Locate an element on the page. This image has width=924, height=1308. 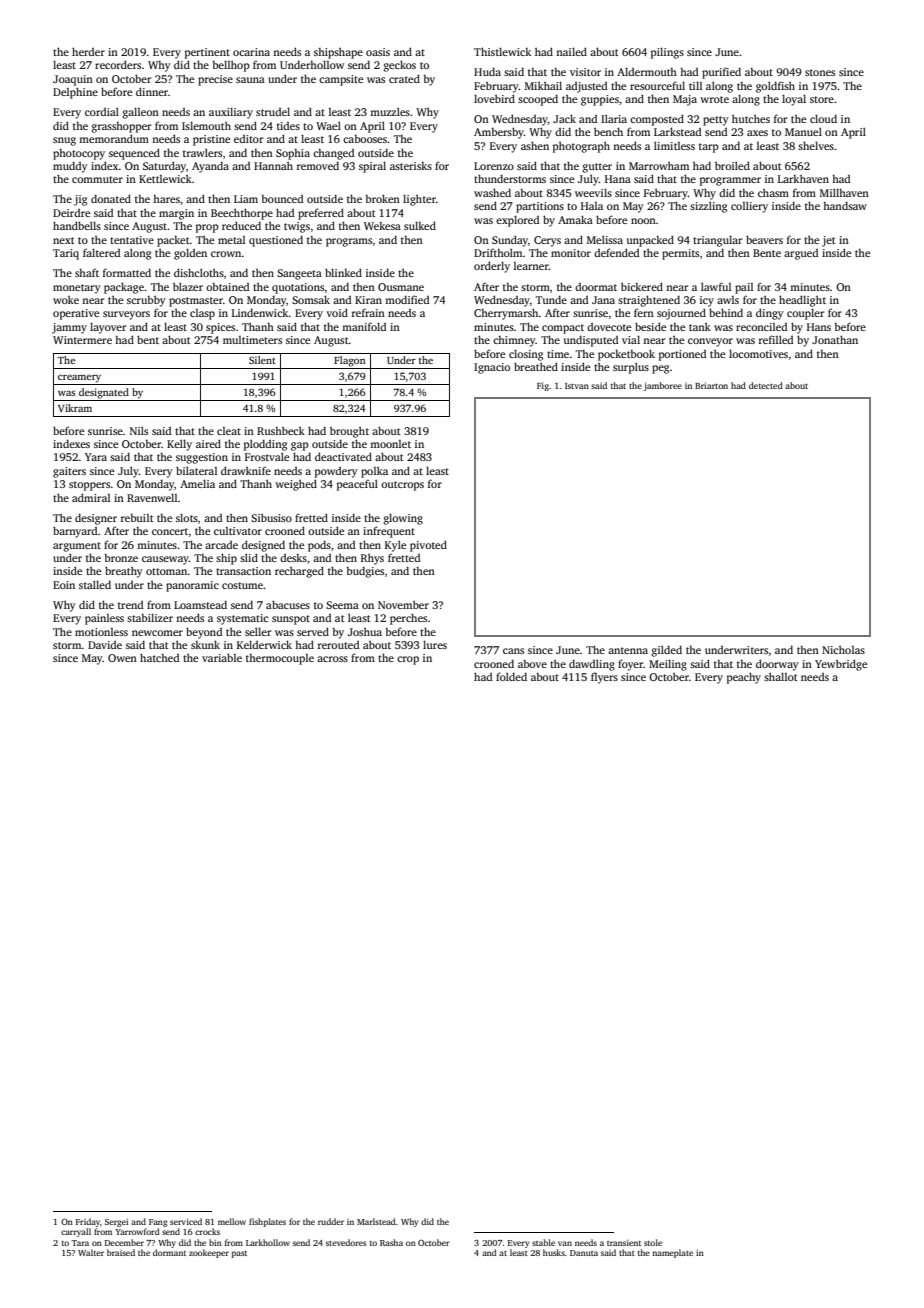
visitor is located at coordinates (585, 72).
